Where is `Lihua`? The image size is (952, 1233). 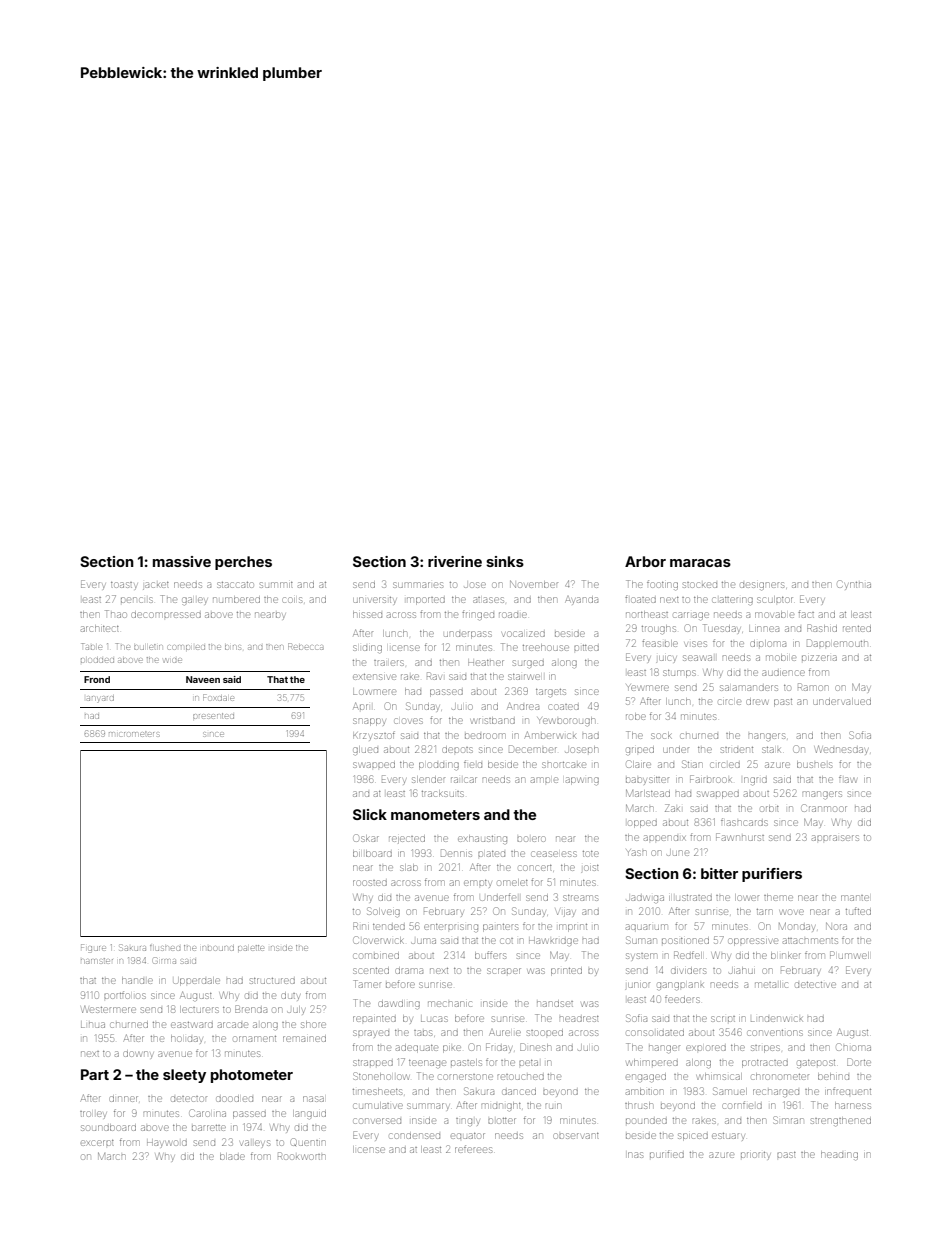
Lihua is located at coordinates (93, 1025).
